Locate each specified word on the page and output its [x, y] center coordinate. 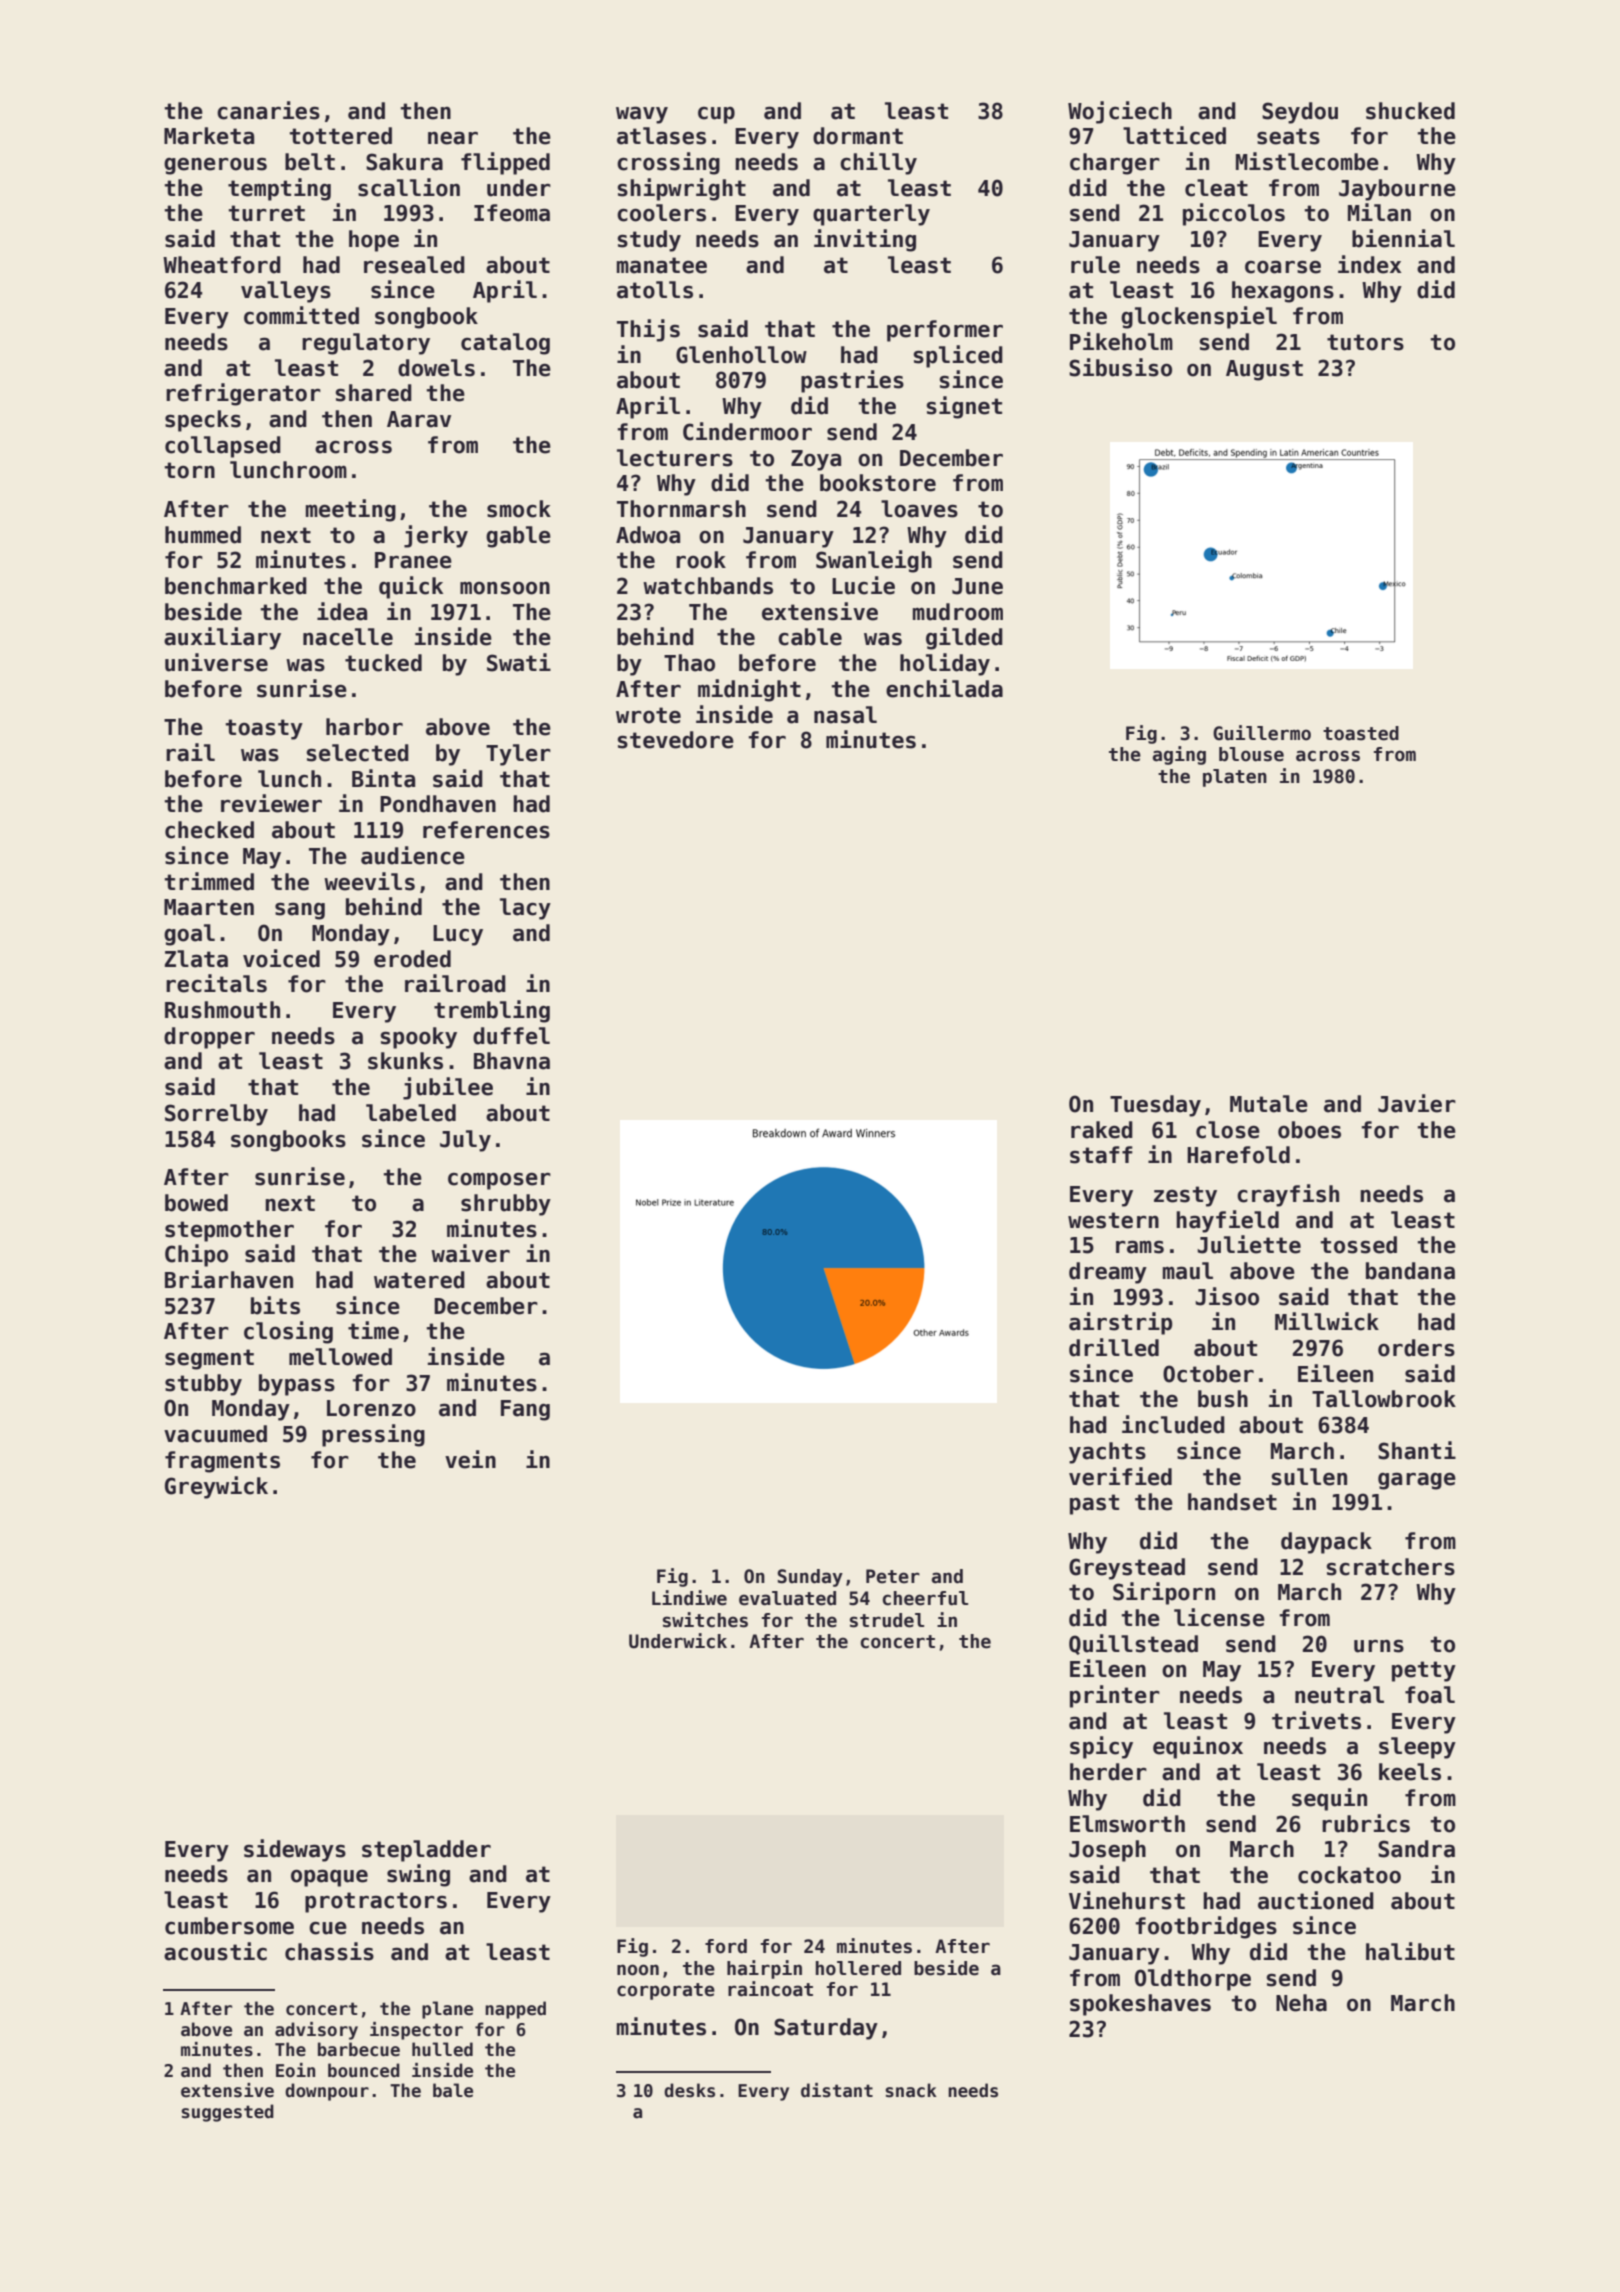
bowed [196, 1203]
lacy [525, 909]
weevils [369, 881]
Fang [525, 1410]
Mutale [1269, 1104]
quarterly [871, 215]
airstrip [1120, 1323]
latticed [1174, 135]
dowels [436, 368]
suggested [227, 2113]
